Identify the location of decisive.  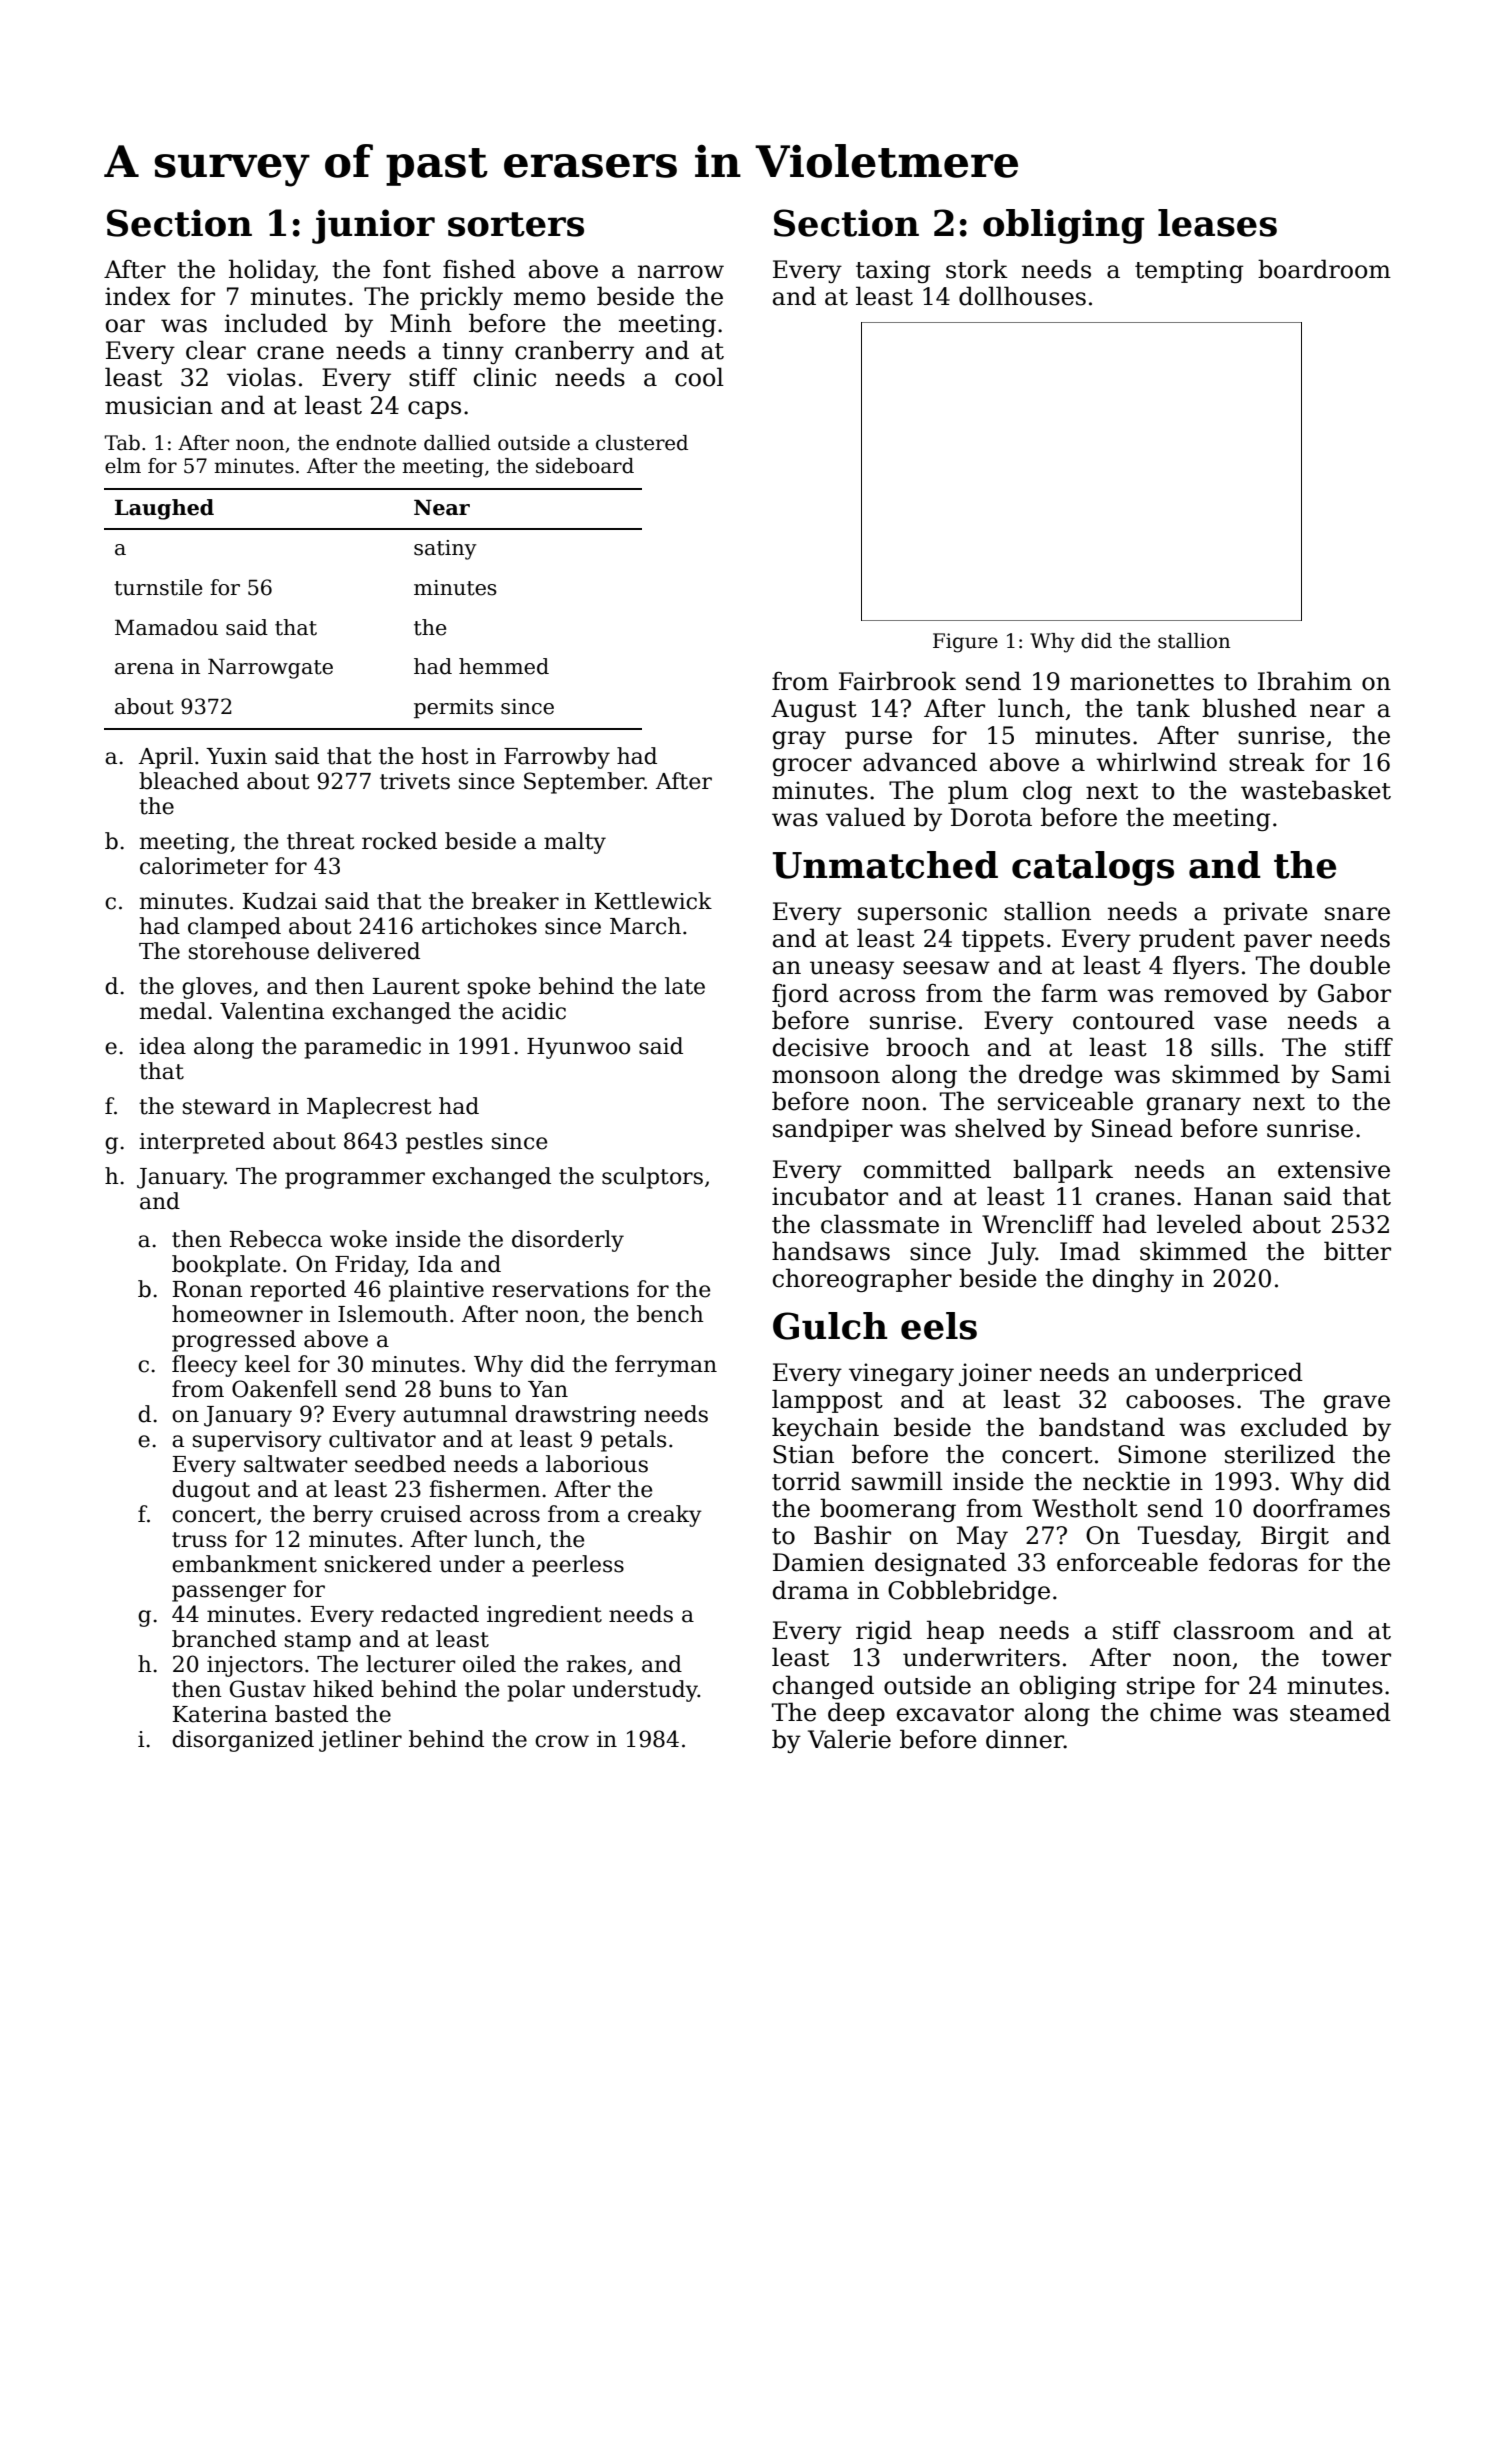
(821, 1047).
